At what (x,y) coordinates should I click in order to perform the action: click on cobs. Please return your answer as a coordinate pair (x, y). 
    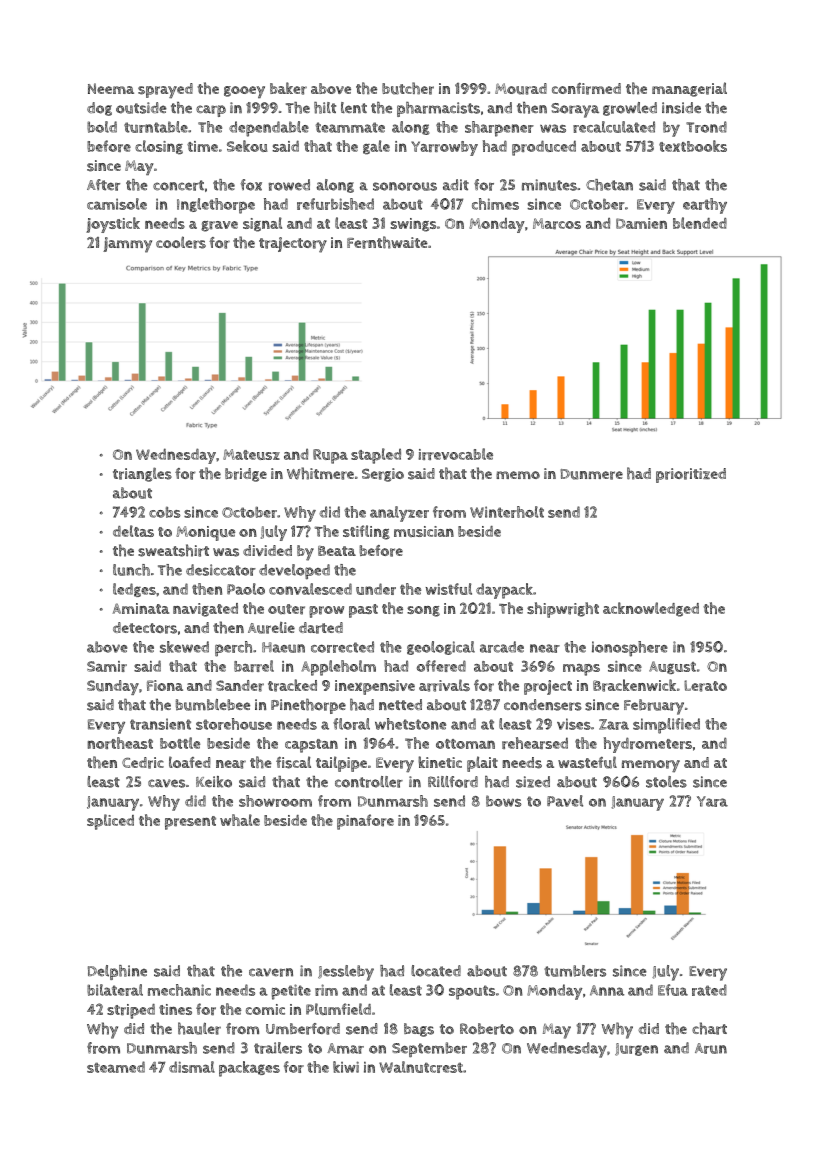
    Looking at the image, I should click on (165, 512).
